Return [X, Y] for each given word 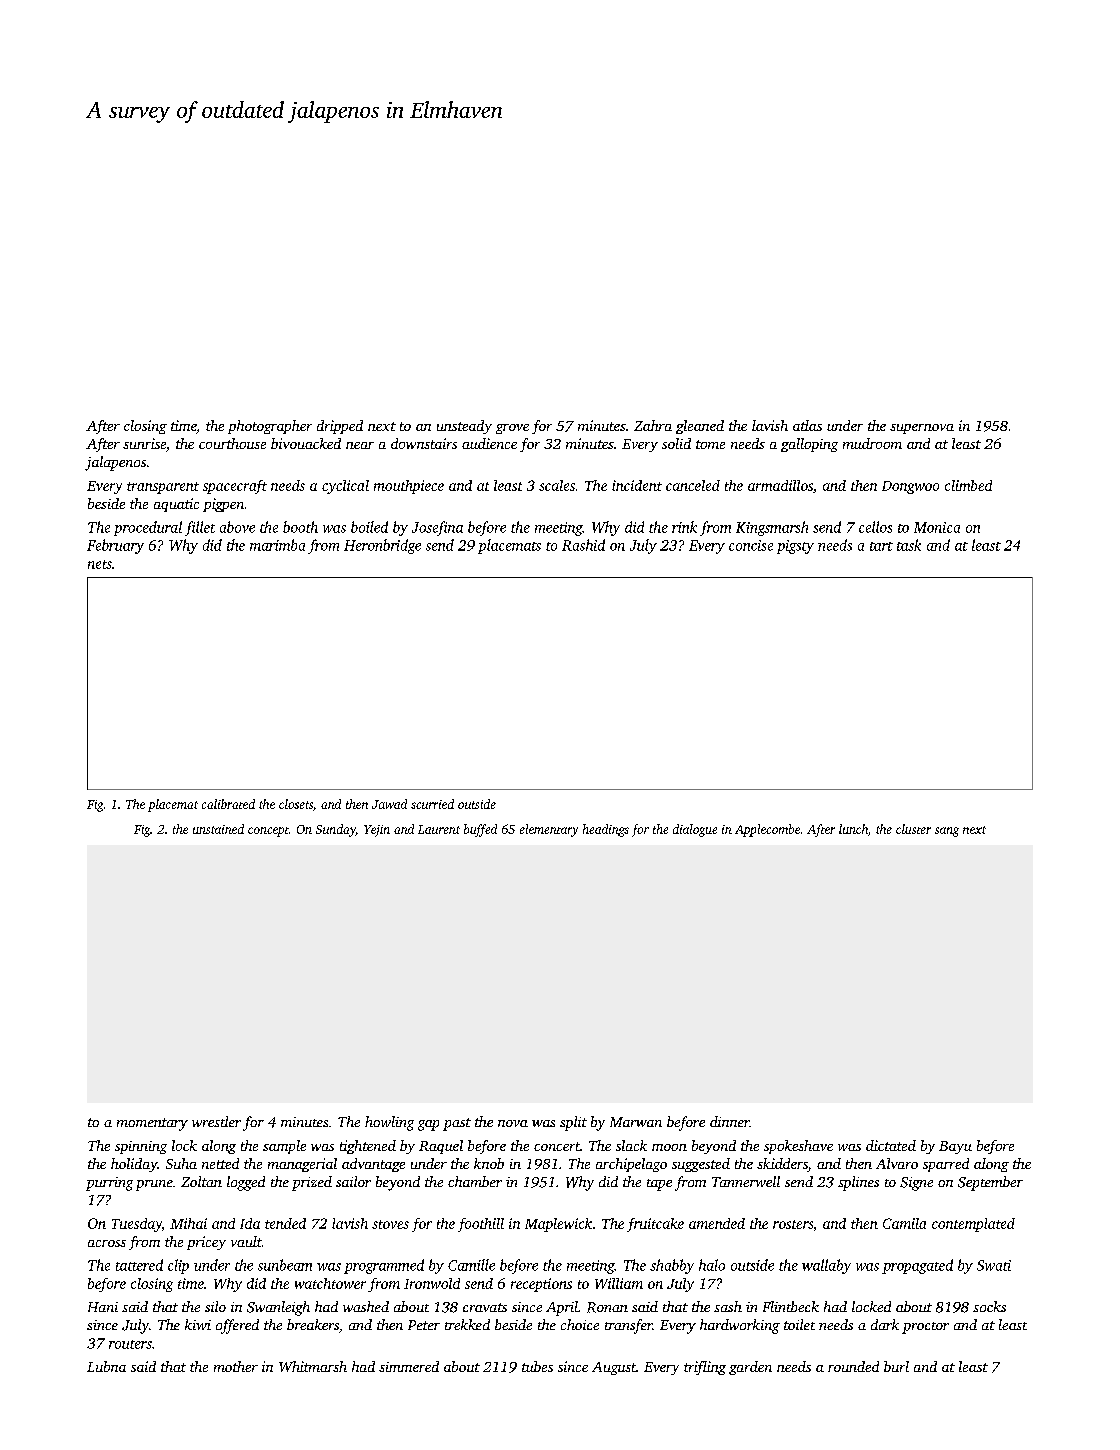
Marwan [636, 1122]
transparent [163, 488]
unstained [218, 829]
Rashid [583, 545]
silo [215, 1306]
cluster [913, 829]
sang [947, 832]
